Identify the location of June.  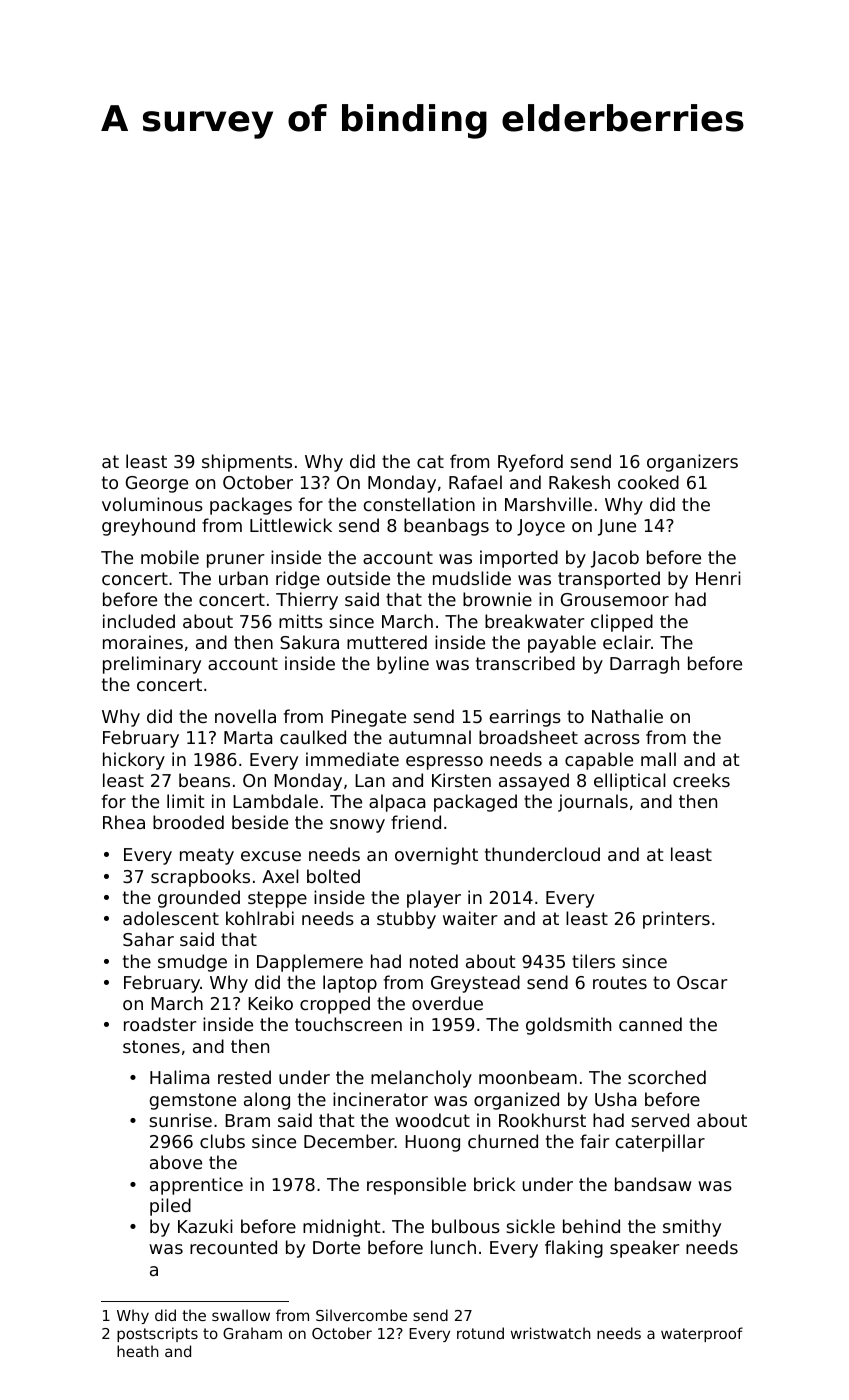
(617, 527).
